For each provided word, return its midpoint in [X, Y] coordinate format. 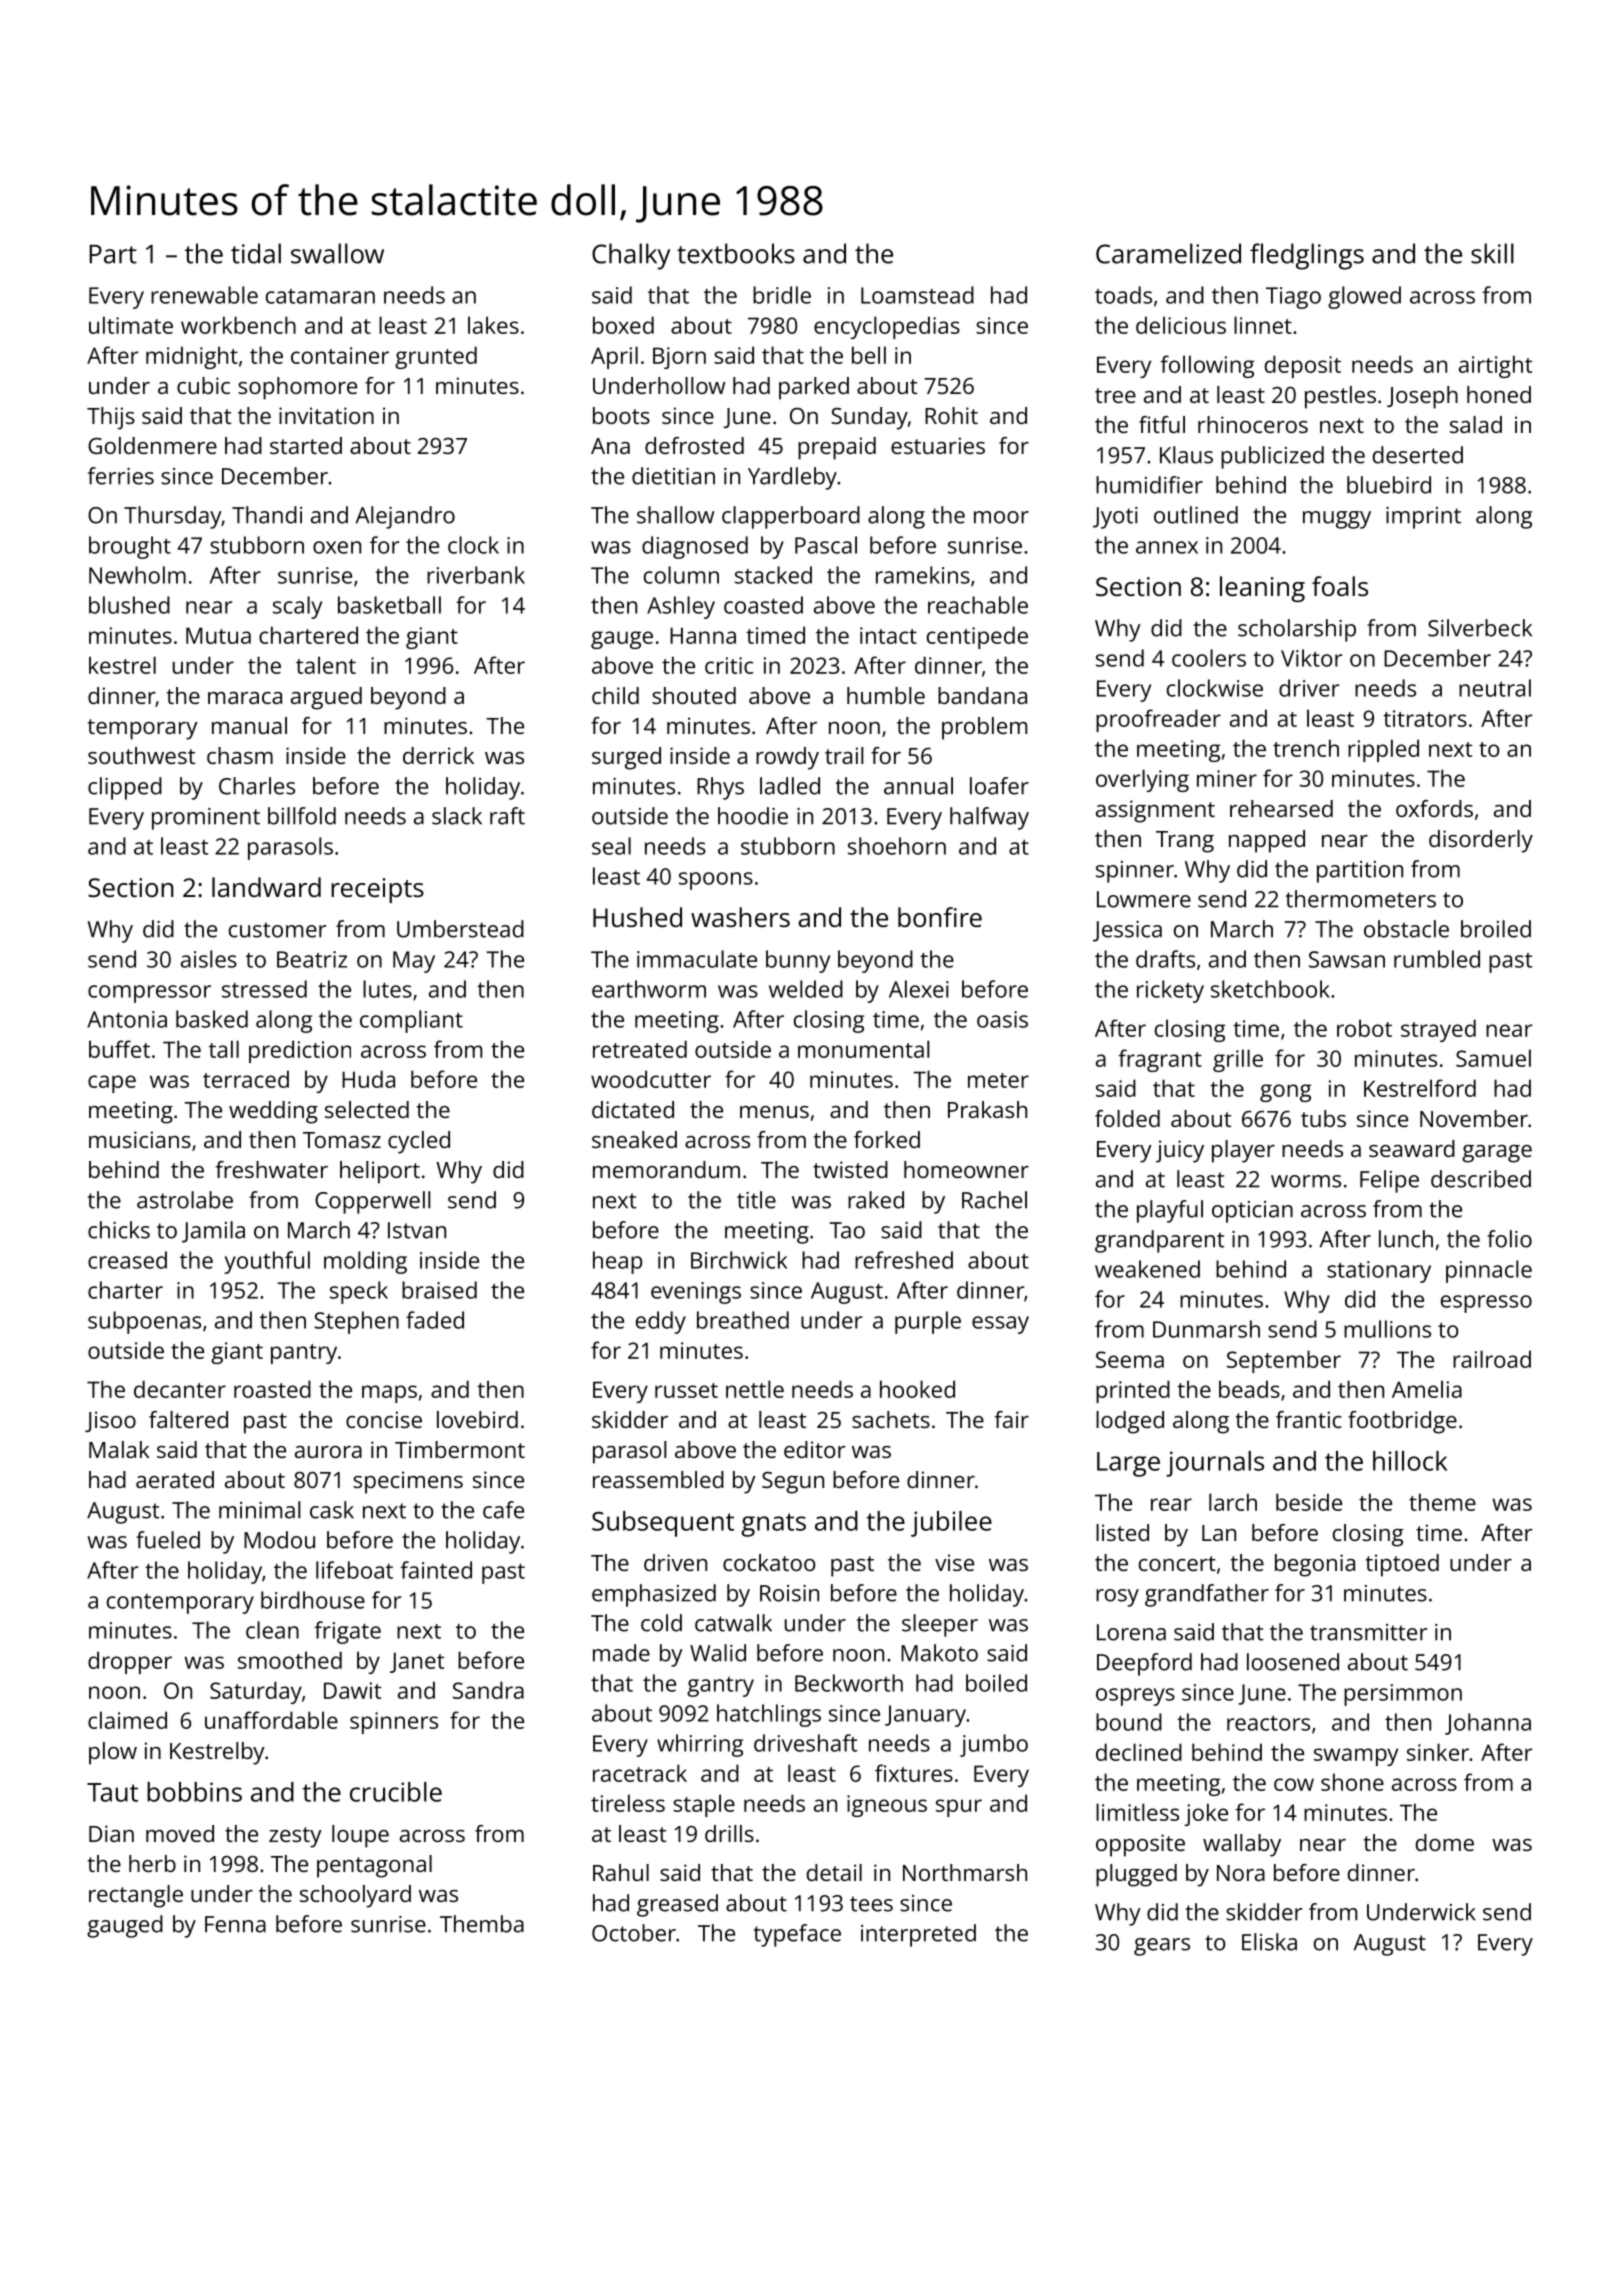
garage [1497, 1154]
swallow [337, 253]
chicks [119, 1230]
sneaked [634, 1139]
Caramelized [1168, 253]
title [756, 1200]
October [634, 1933]
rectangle [136, 1896]
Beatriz [312, 959]
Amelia [1427, 1389]
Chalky [631, 256]
